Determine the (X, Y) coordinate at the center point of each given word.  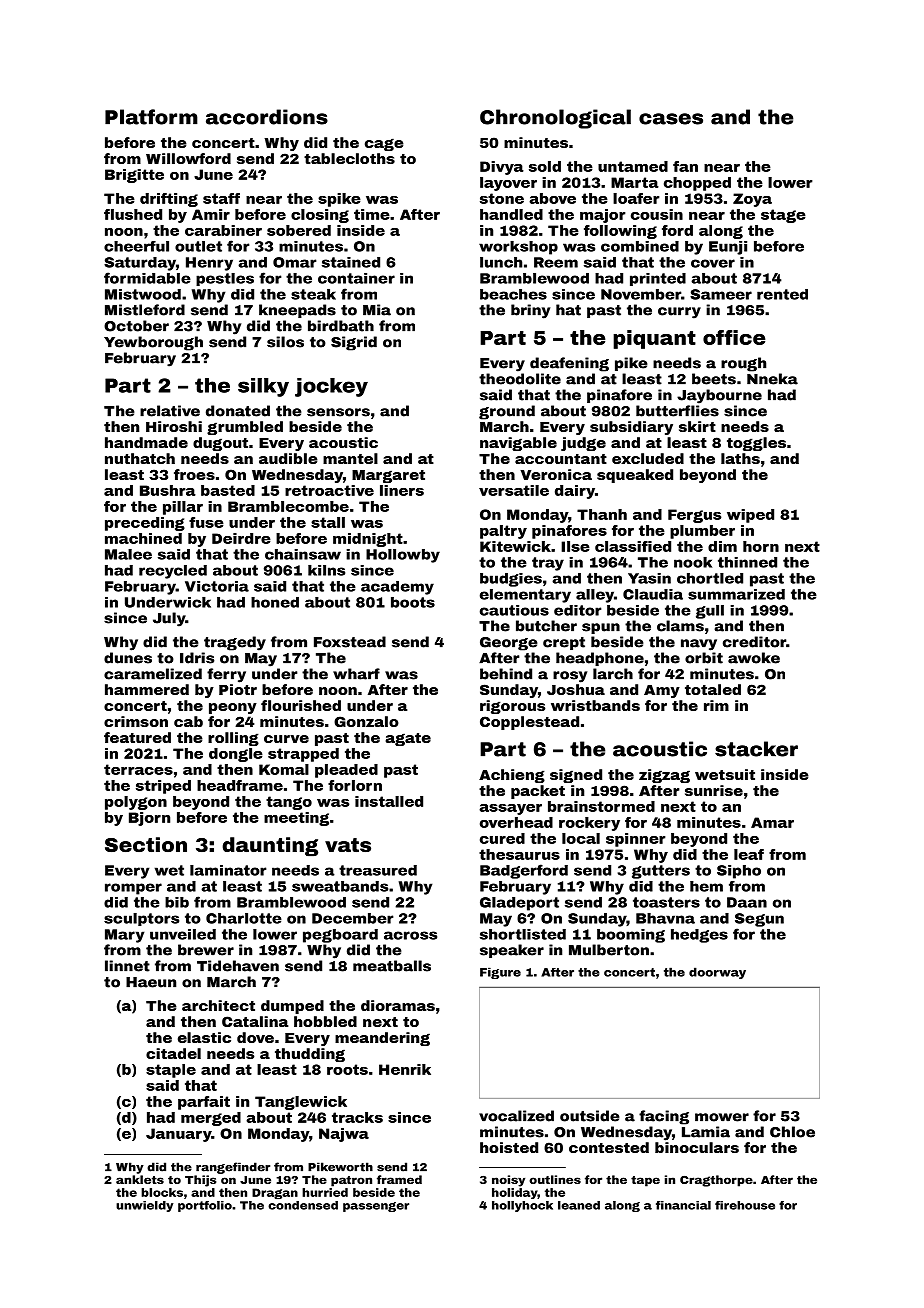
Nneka (772, 379)
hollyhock (522, 1206)
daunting (270, 847)
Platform (151, 117)
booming (631, 936)
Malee (128, 554)
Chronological (555, 119)
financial (683, 1205)
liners (402, 490)
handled (511, 214)
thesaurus (519, 854)
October (136, 326)
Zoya (752, 200)
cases (671, 119)
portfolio (205, 1206)
